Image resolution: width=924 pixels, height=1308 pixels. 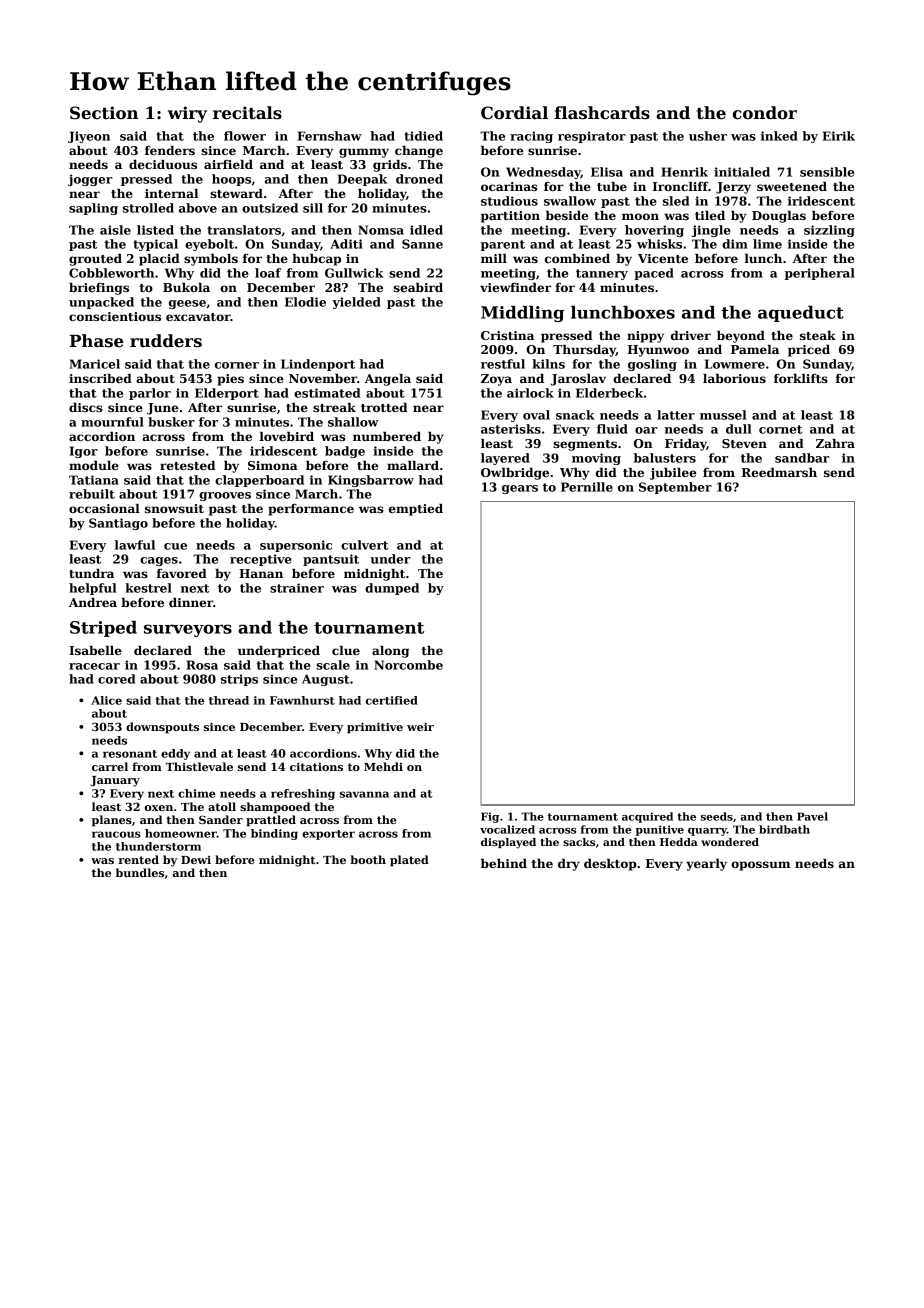 What do you see at coordinates (392, 589) in the document?
I see `dumped` at bounding box center [392, 589].
